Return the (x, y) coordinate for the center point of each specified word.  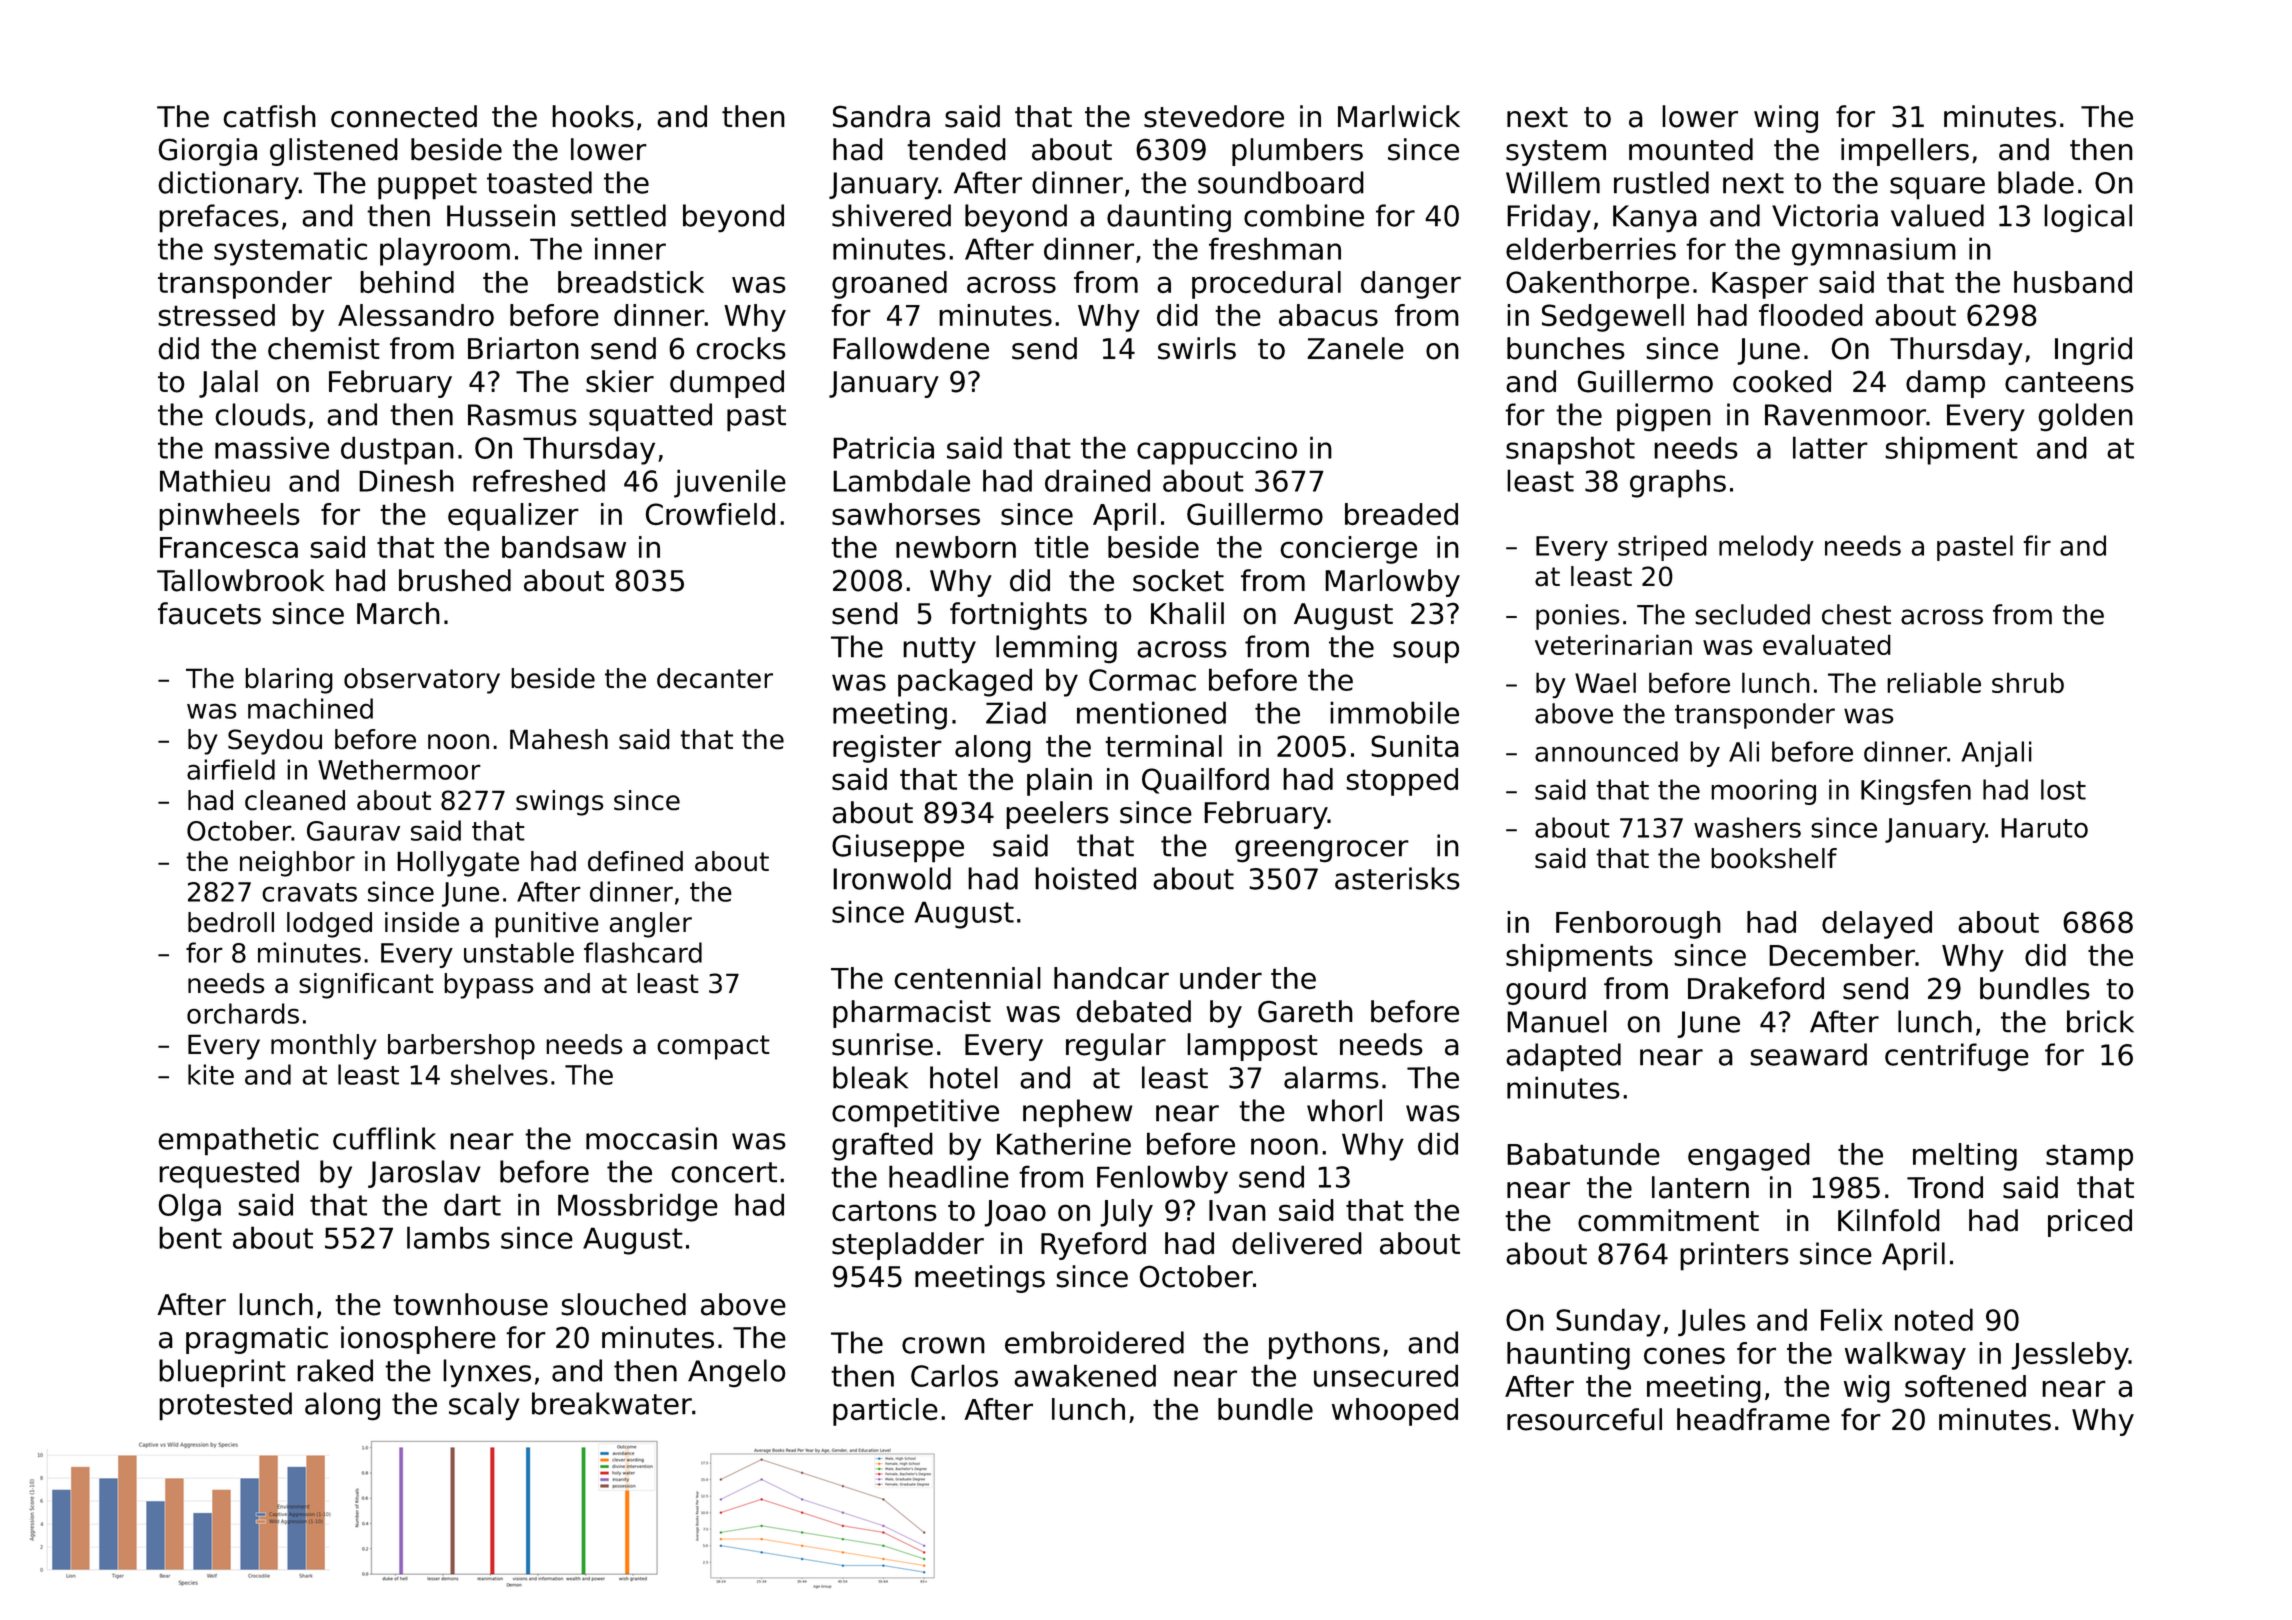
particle (885, 1412)
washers (1747, 827)
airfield (231, 769)
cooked (1782, 381)
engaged (1749, 1157)
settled (618, 215)
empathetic (238, 1141)
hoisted (1085, 878)
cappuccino (1217, 450)
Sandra (881, 116)
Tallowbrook (240, 580)
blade (2036, 182)
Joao (1015, 1213)
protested (225, 1406)
